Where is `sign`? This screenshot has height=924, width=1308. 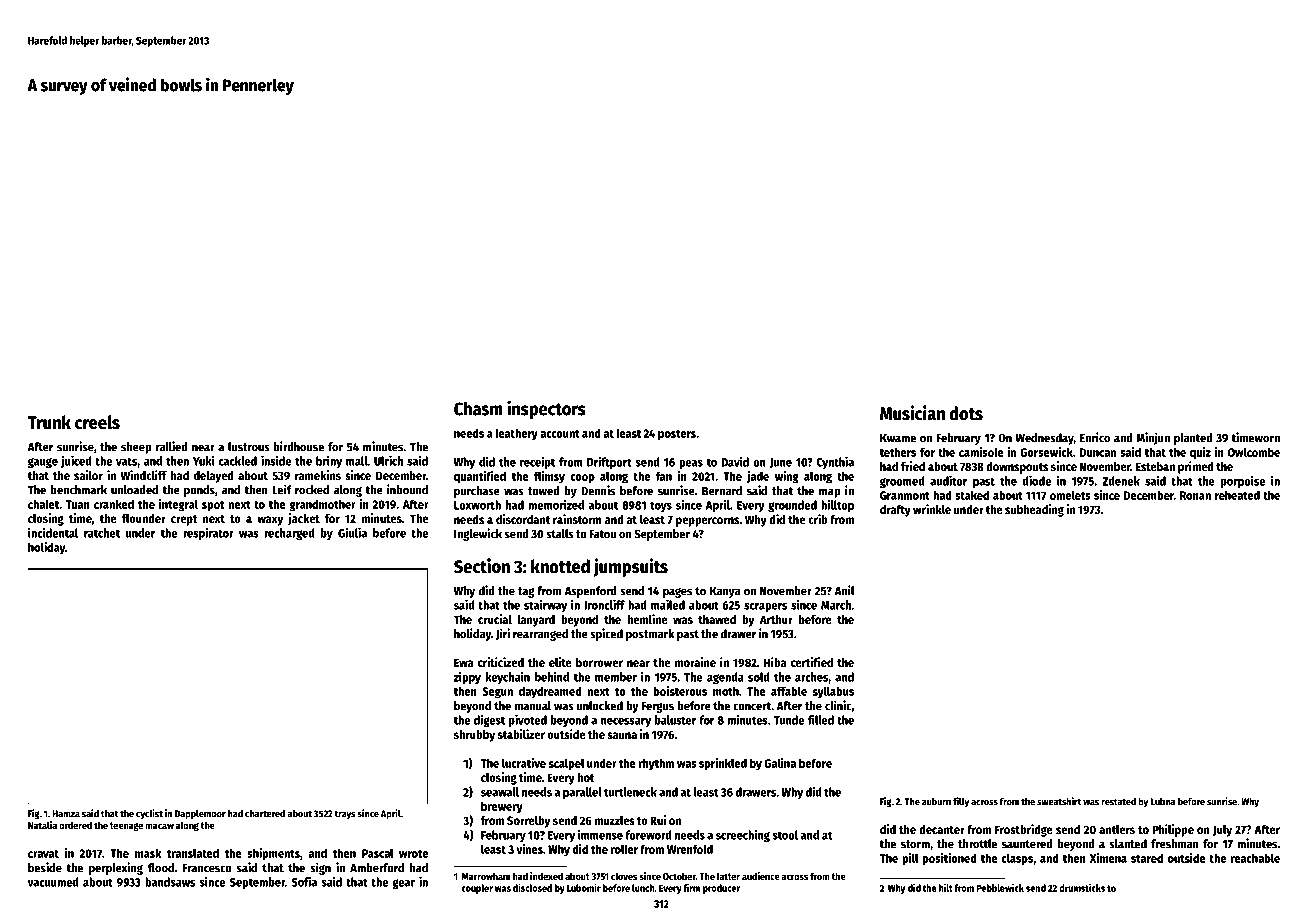
sign is located at coordinates (320, 868).
